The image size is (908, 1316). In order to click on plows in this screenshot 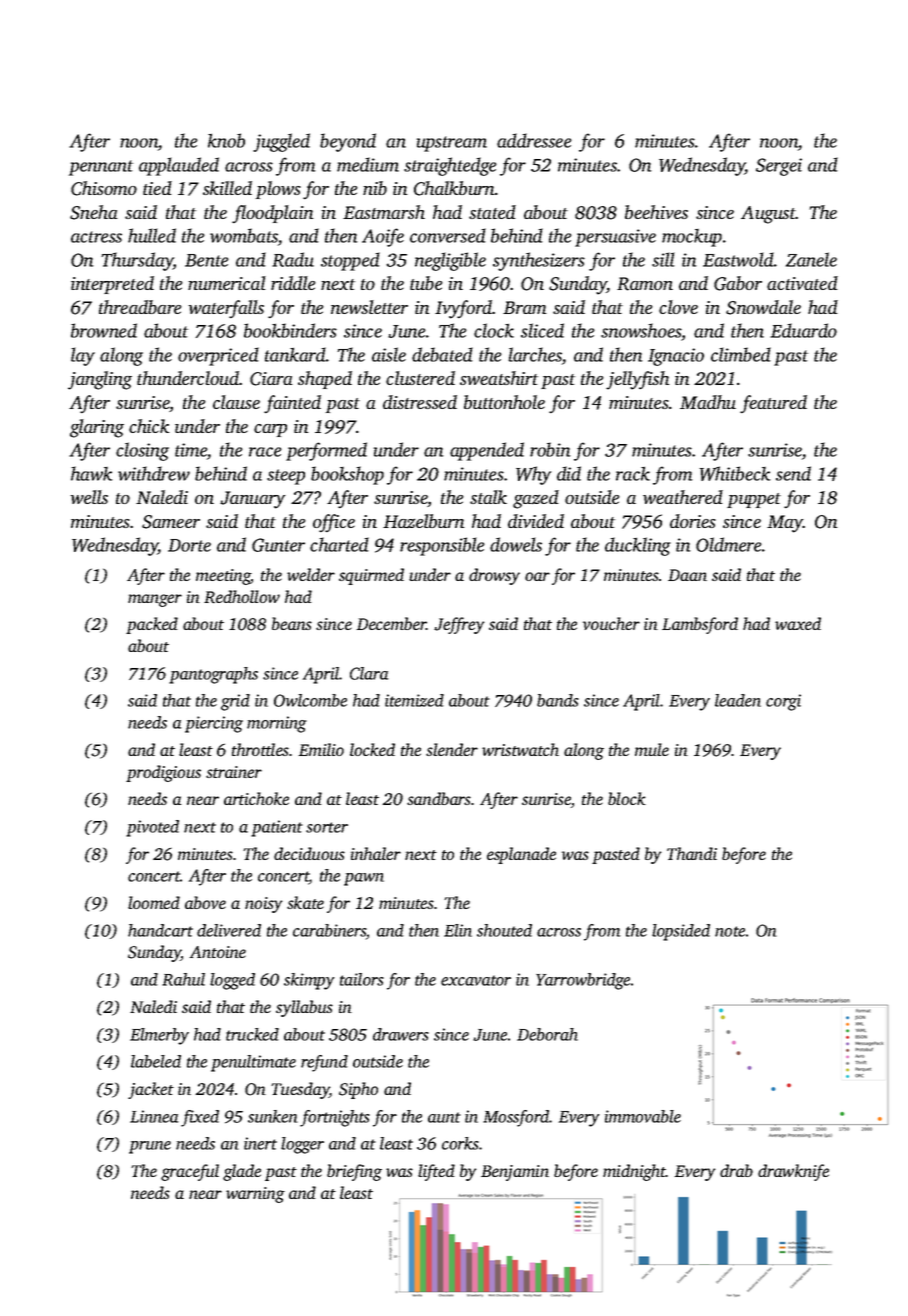, I will do `click(278, 190)`.
